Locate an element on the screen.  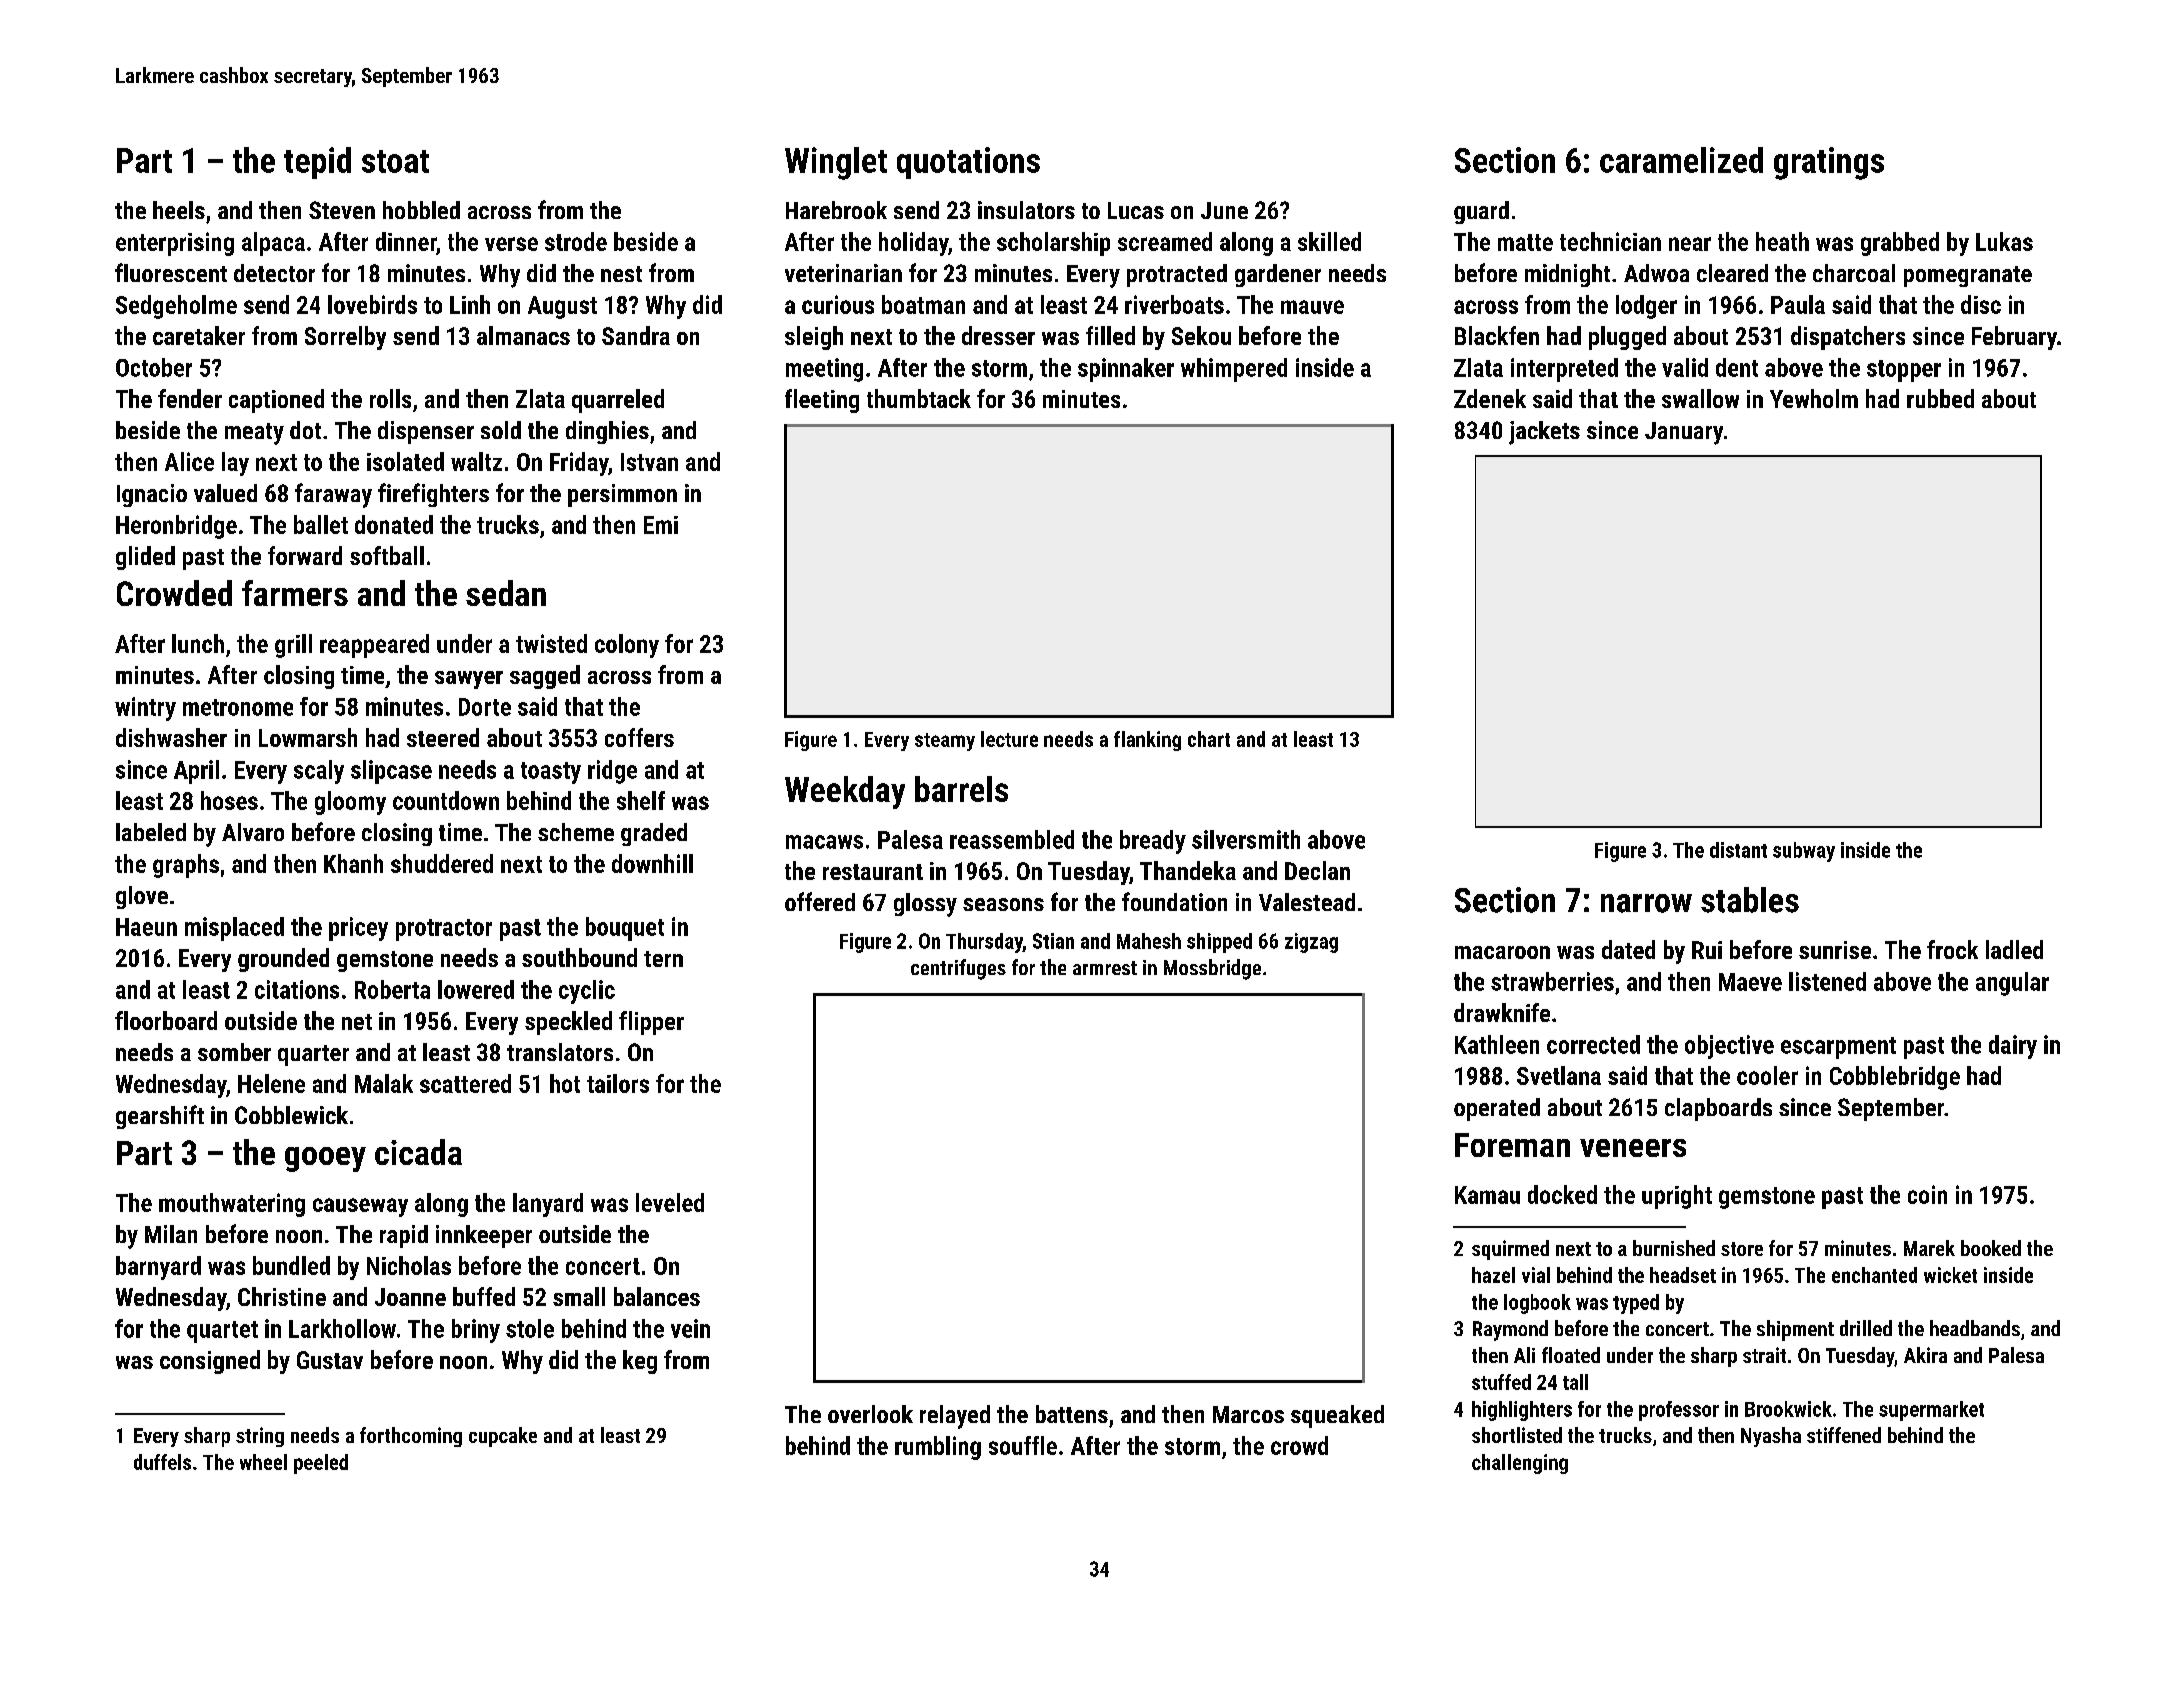
protractor is located at coordinates (444, 930).
